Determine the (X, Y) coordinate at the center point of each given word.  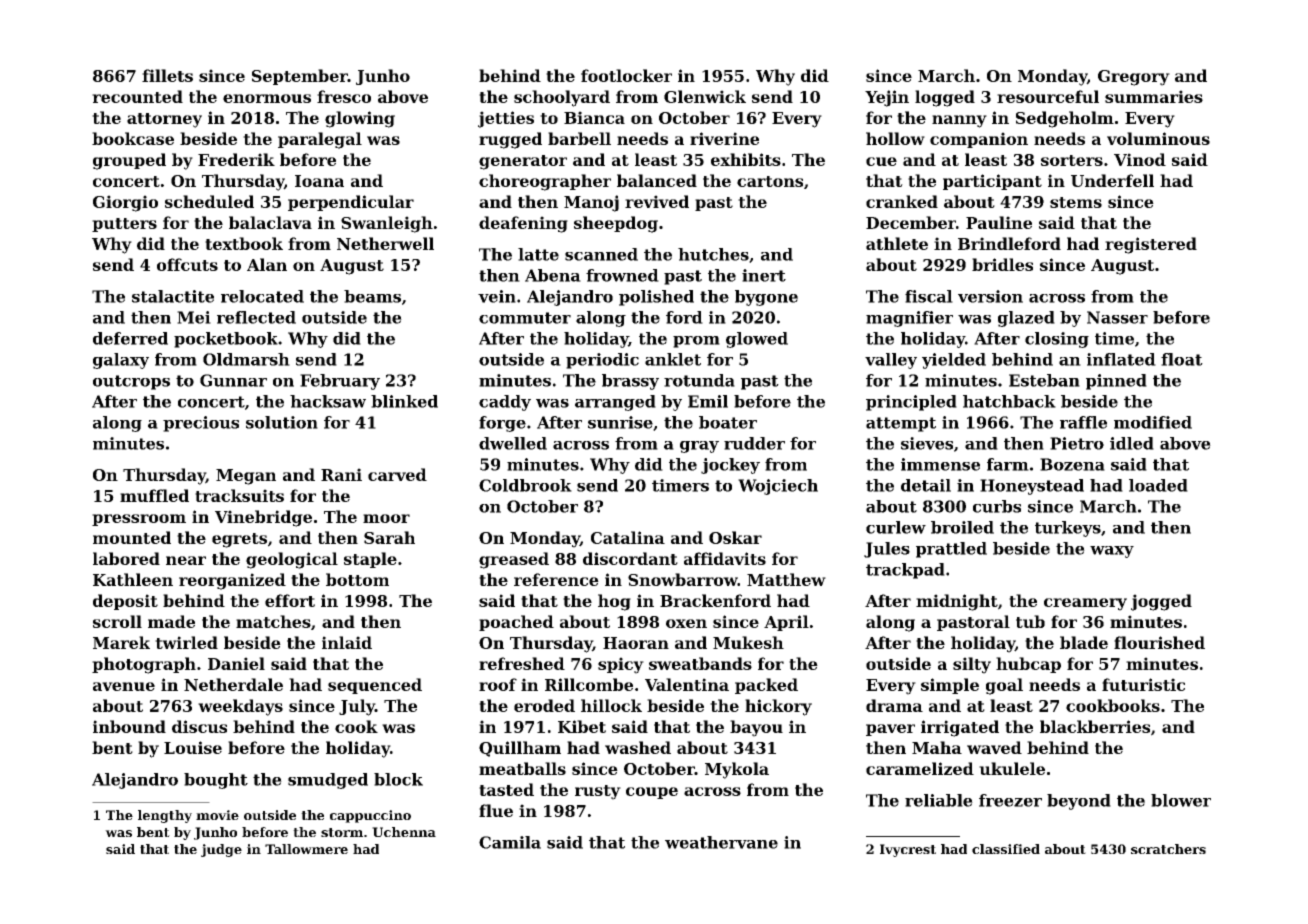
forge (502, 424)
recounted (137, 96)
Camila (510, 842)
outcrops (131, 382)
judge (221, 850)
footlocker (626, 75)
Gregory (1134, 78)
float (1182, 359)
